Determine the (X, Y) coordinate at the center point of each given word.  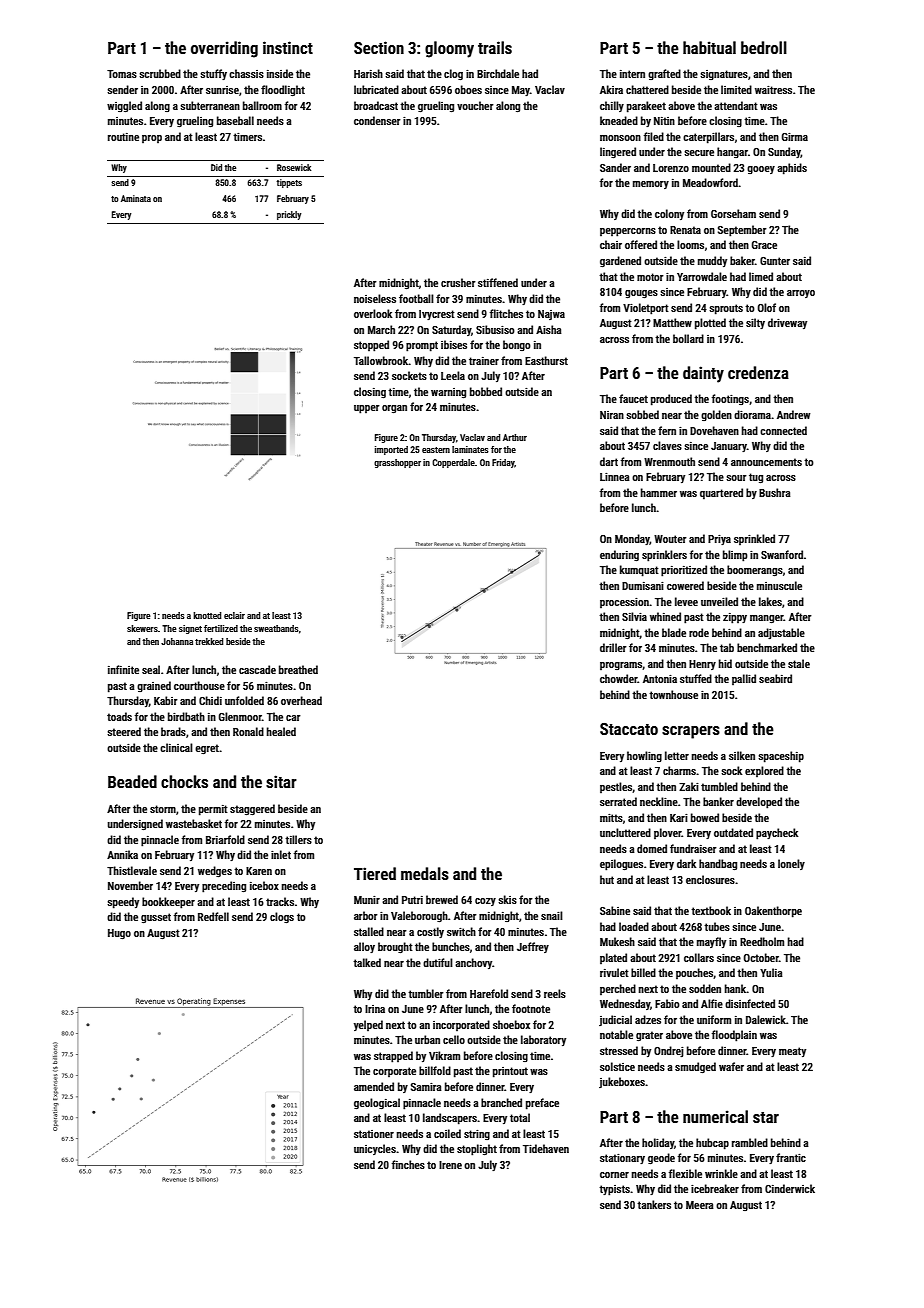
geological (377, 1104)
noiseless (375, 298)
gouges (641, 294)
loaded (634, 926)
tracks (280, 901)
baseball (235, 120)
